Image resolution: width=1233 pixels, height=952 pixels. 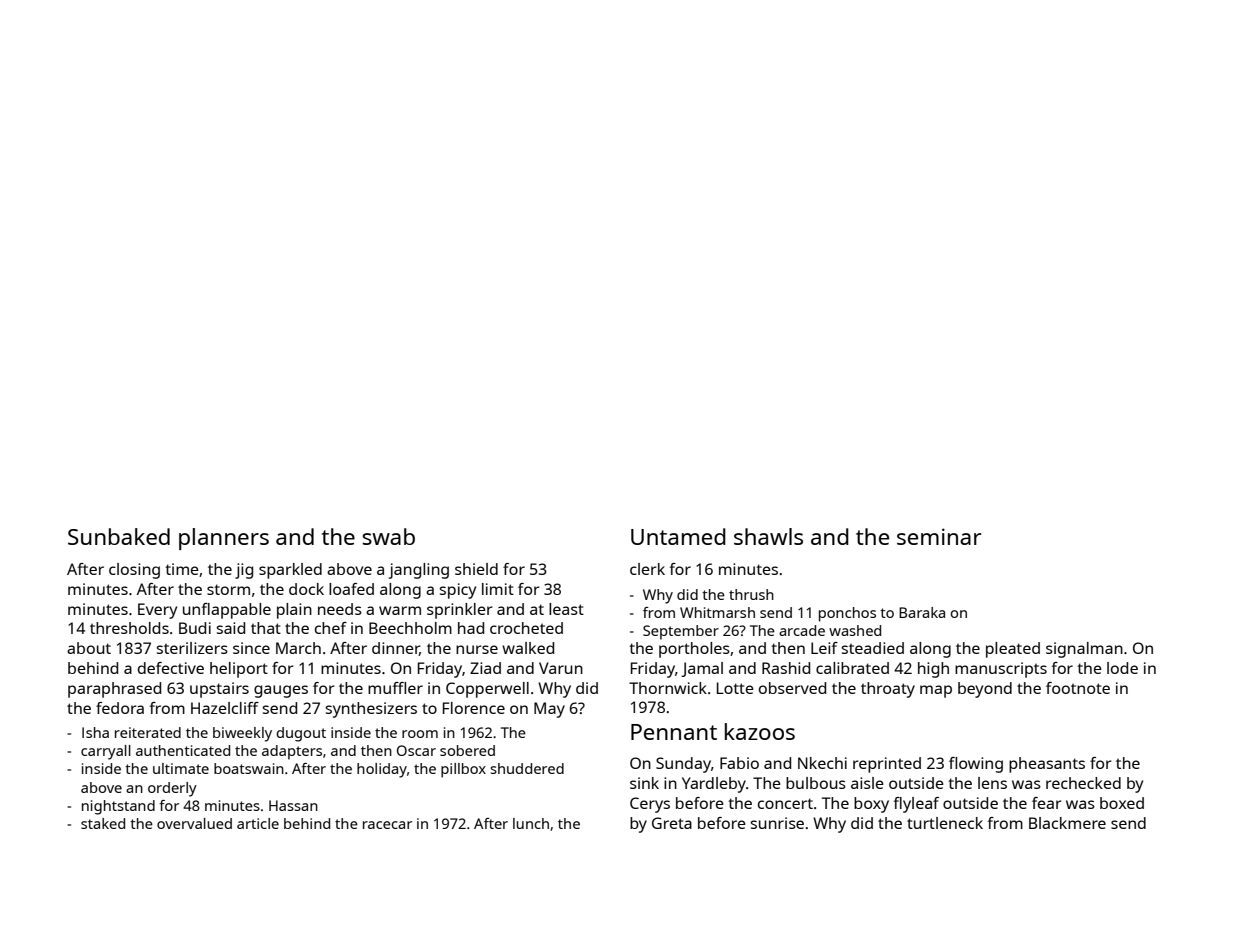 I want to click on since, so click(x=251, y=648).
